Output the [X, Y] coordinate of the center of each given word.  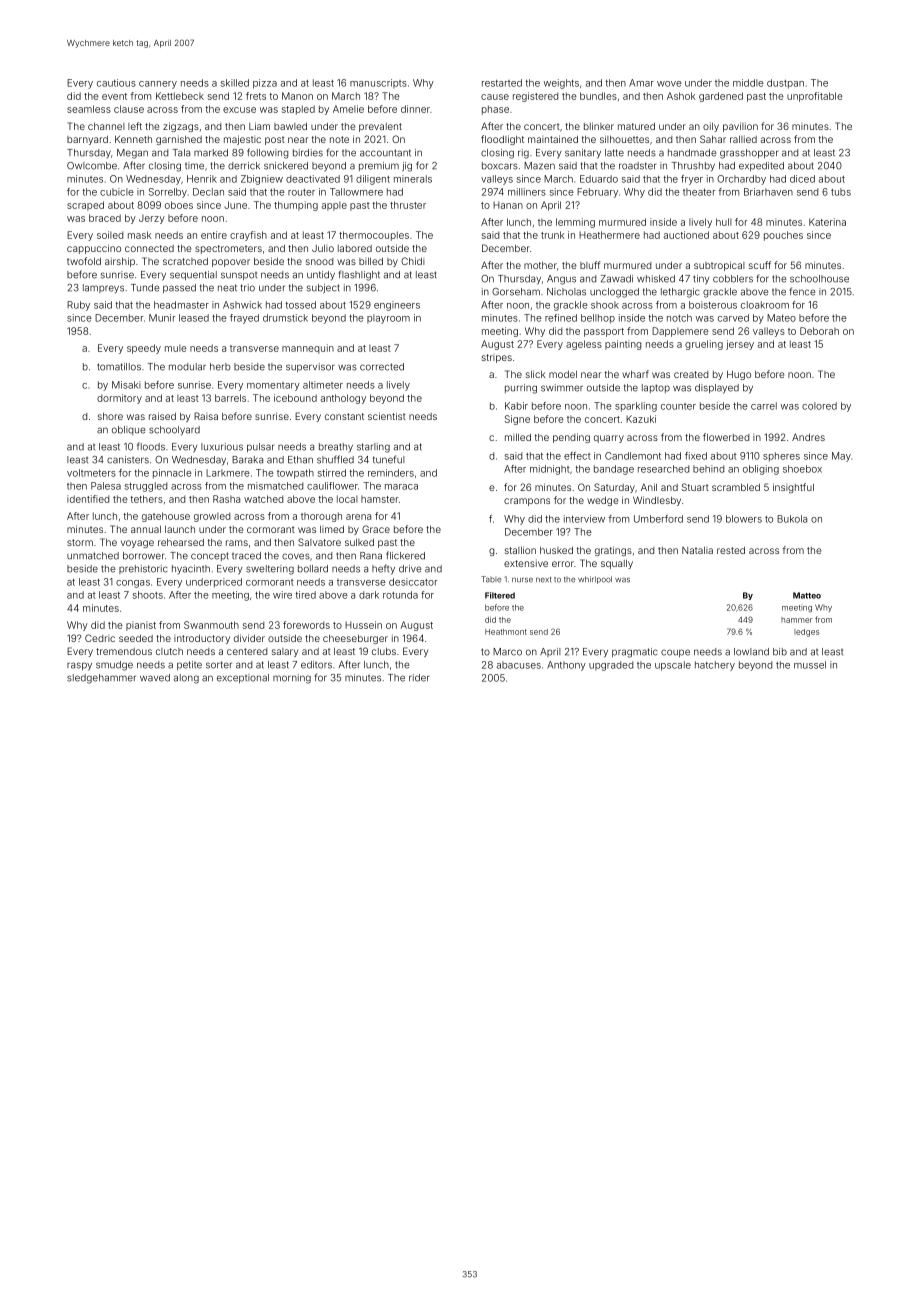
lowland [751, 652]
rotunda [400, 595]
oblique [128, 430]
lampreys [103, 289]
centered [247, 651]
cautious [116, 83]
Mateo [781, 318]
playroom [388, 319]
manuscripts [378, 83]
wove [669, 84]
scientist [387, 416]
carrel [764, 406]
